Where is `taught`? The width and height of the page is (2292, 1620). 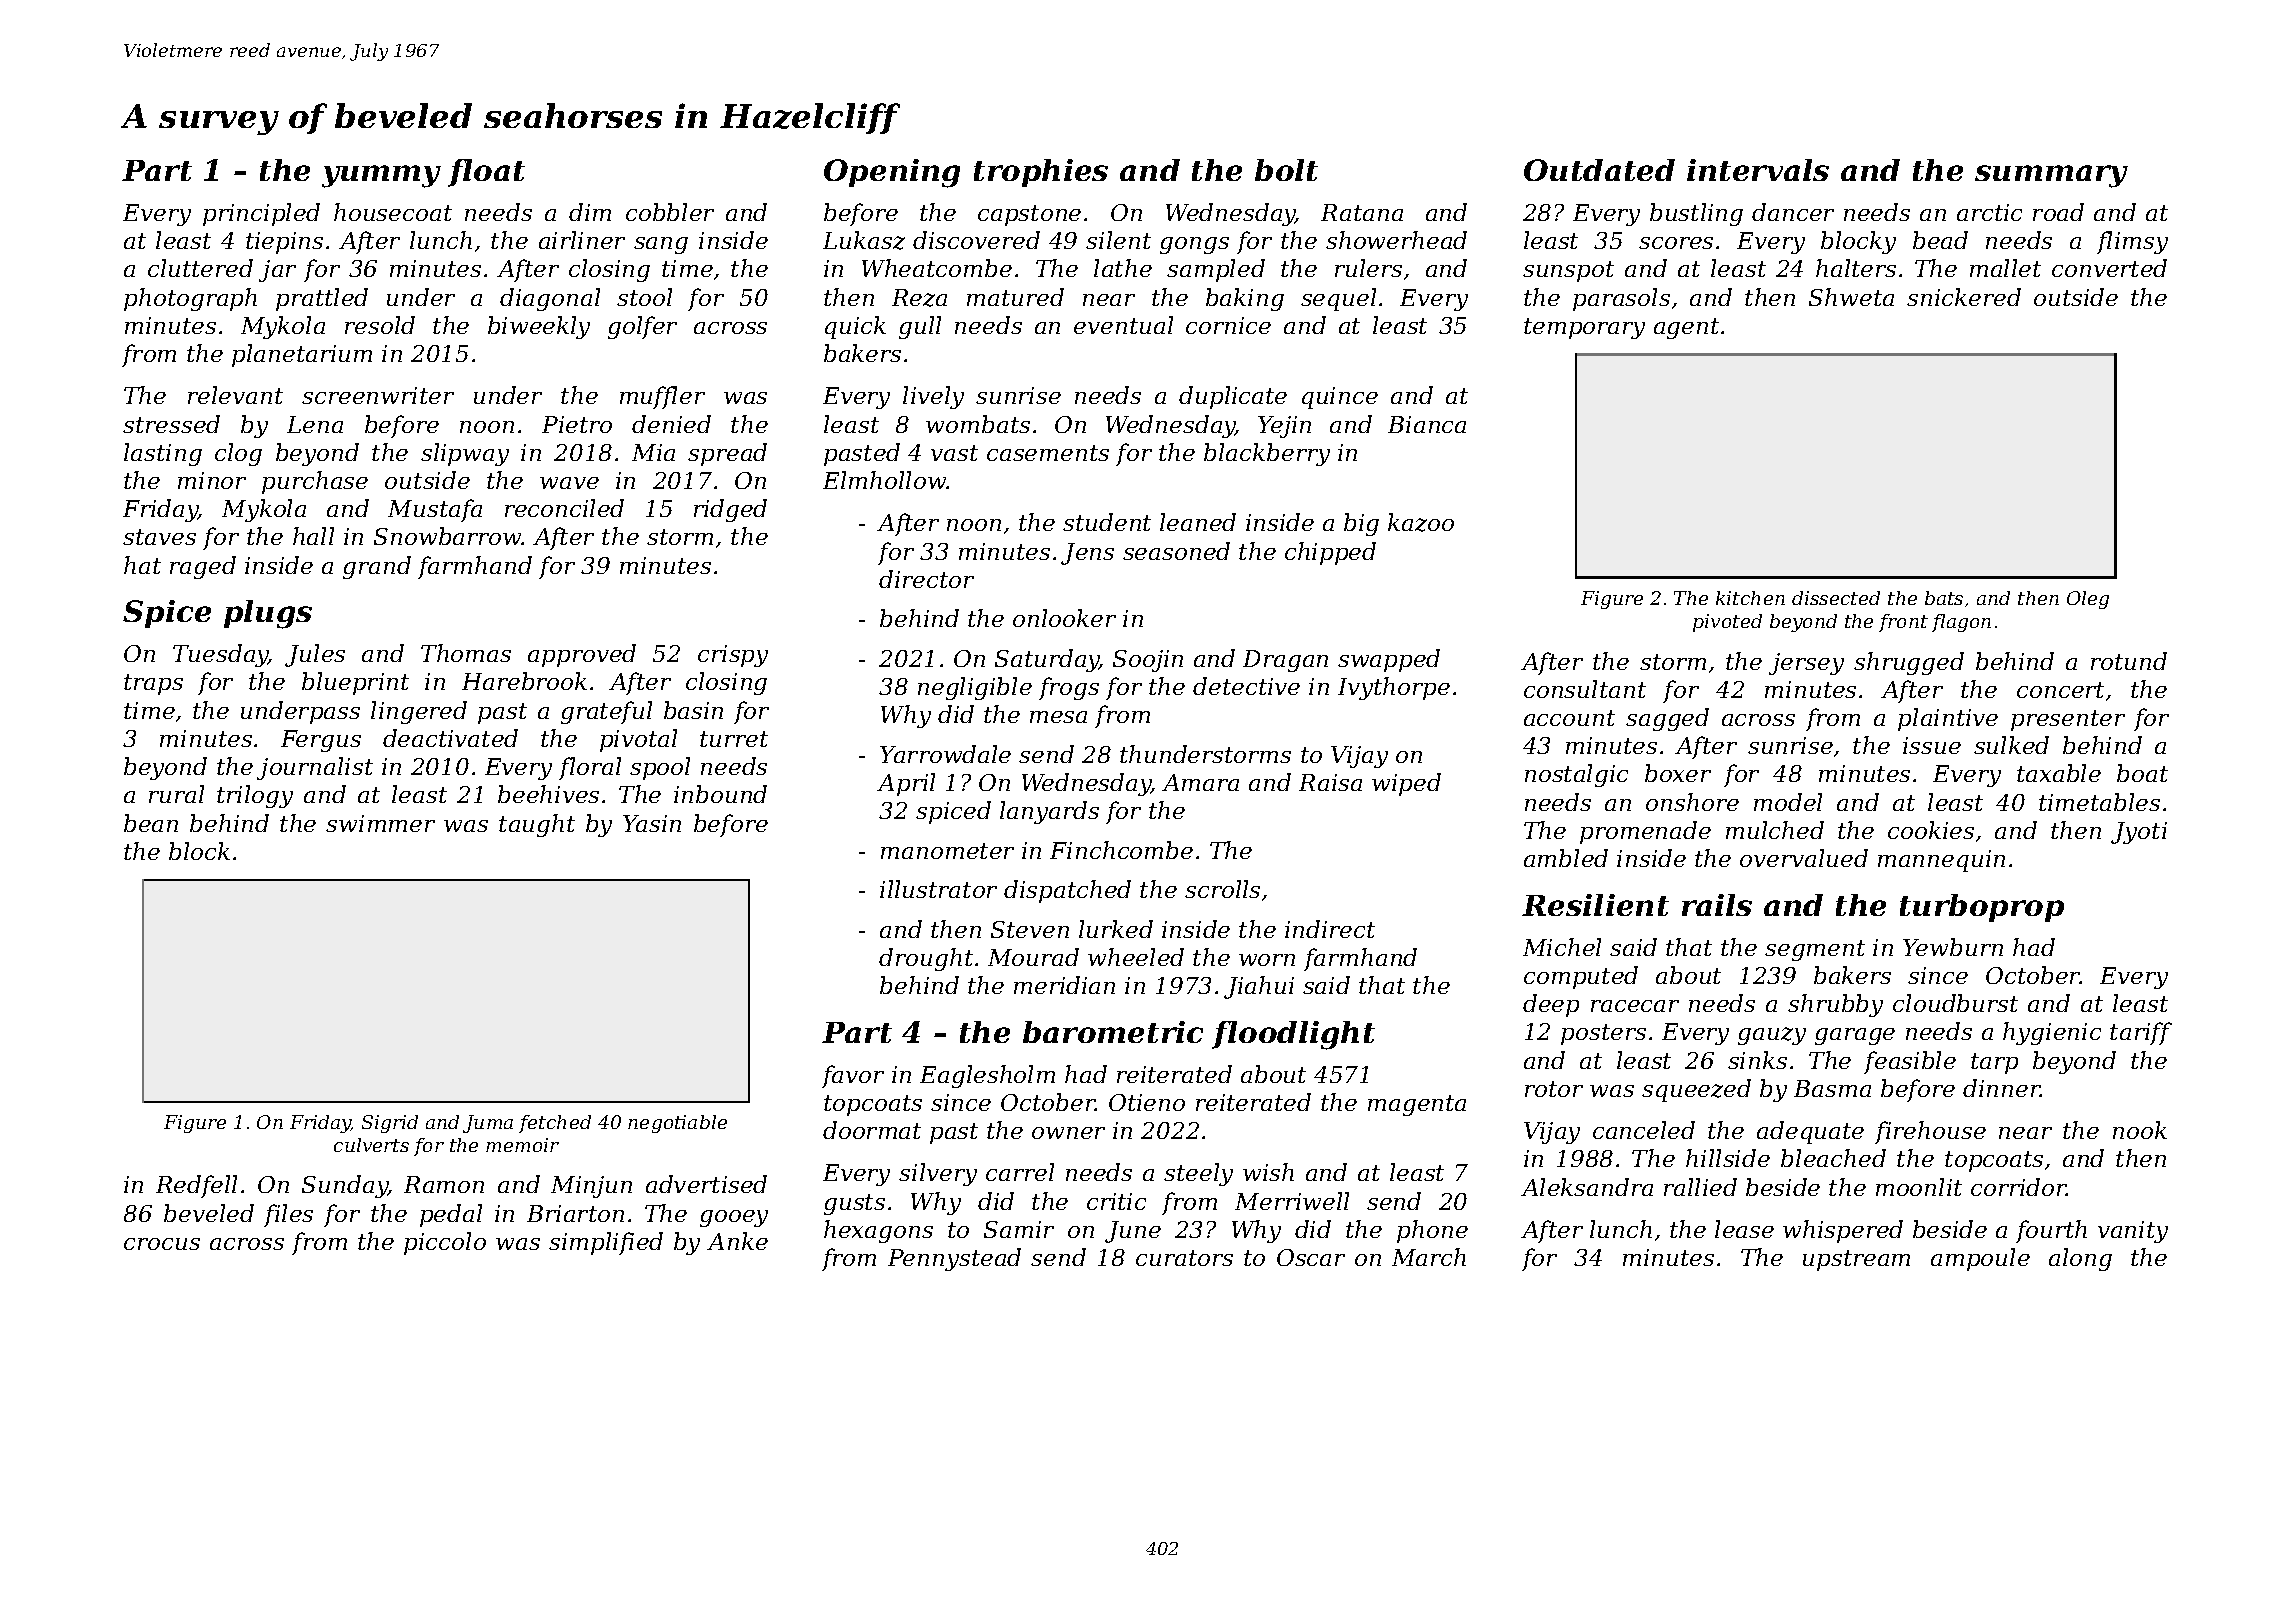 taught is located at coordinates (537, 825).
